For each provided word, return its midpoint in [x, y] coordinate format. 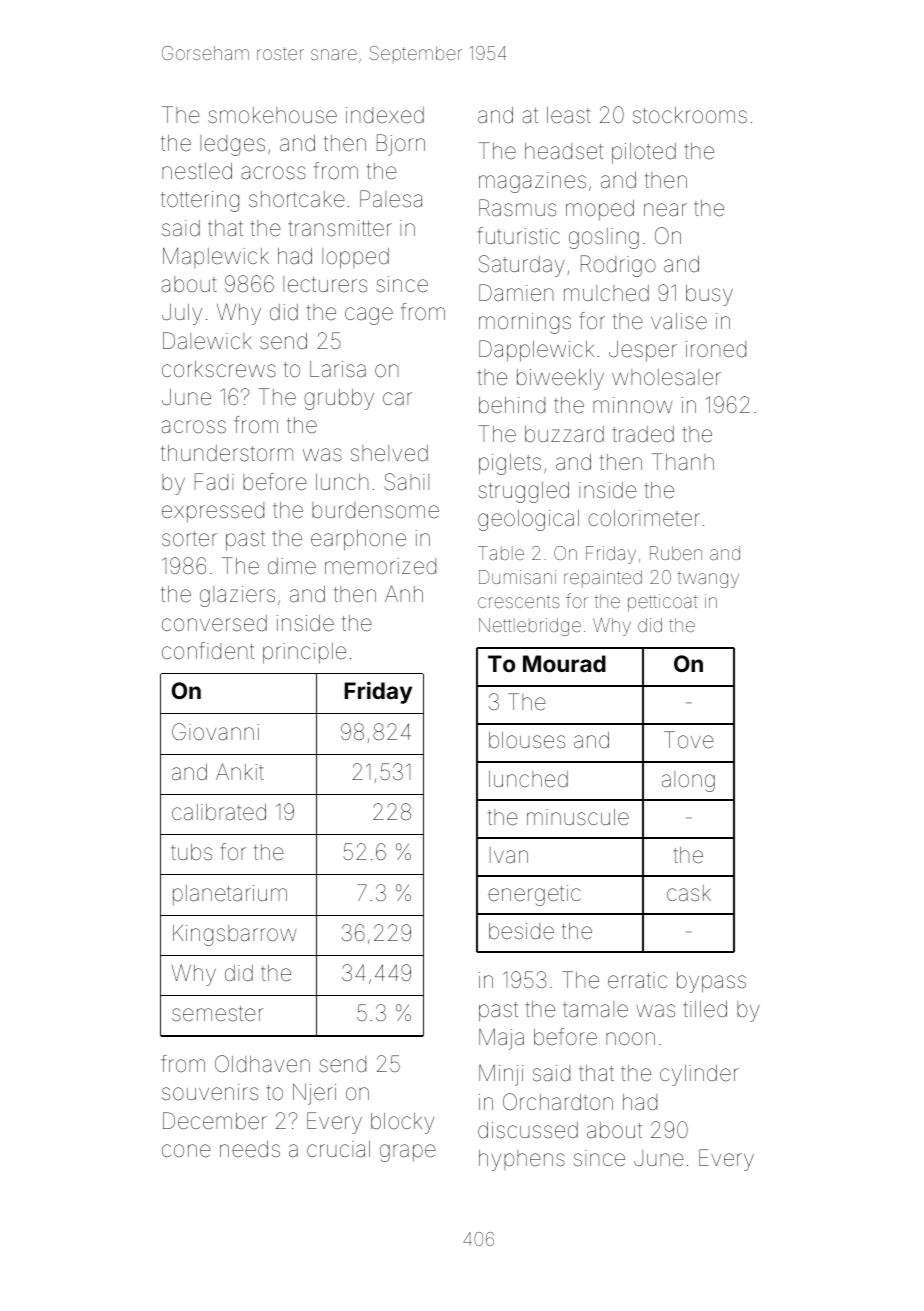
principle [304, 653]
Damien [516, 293]
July [182, 314]
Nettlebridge [530, 627]
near [665, 210]
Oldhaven [262, 1064]
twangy [708, 579]
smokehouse [272, 115]
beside [521, 931]
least [569, 115]
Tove [689, 740]
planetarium [230, 895]
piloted [644, 153]
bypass [711, 982]
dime [292, 566]
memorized [380, 566]
